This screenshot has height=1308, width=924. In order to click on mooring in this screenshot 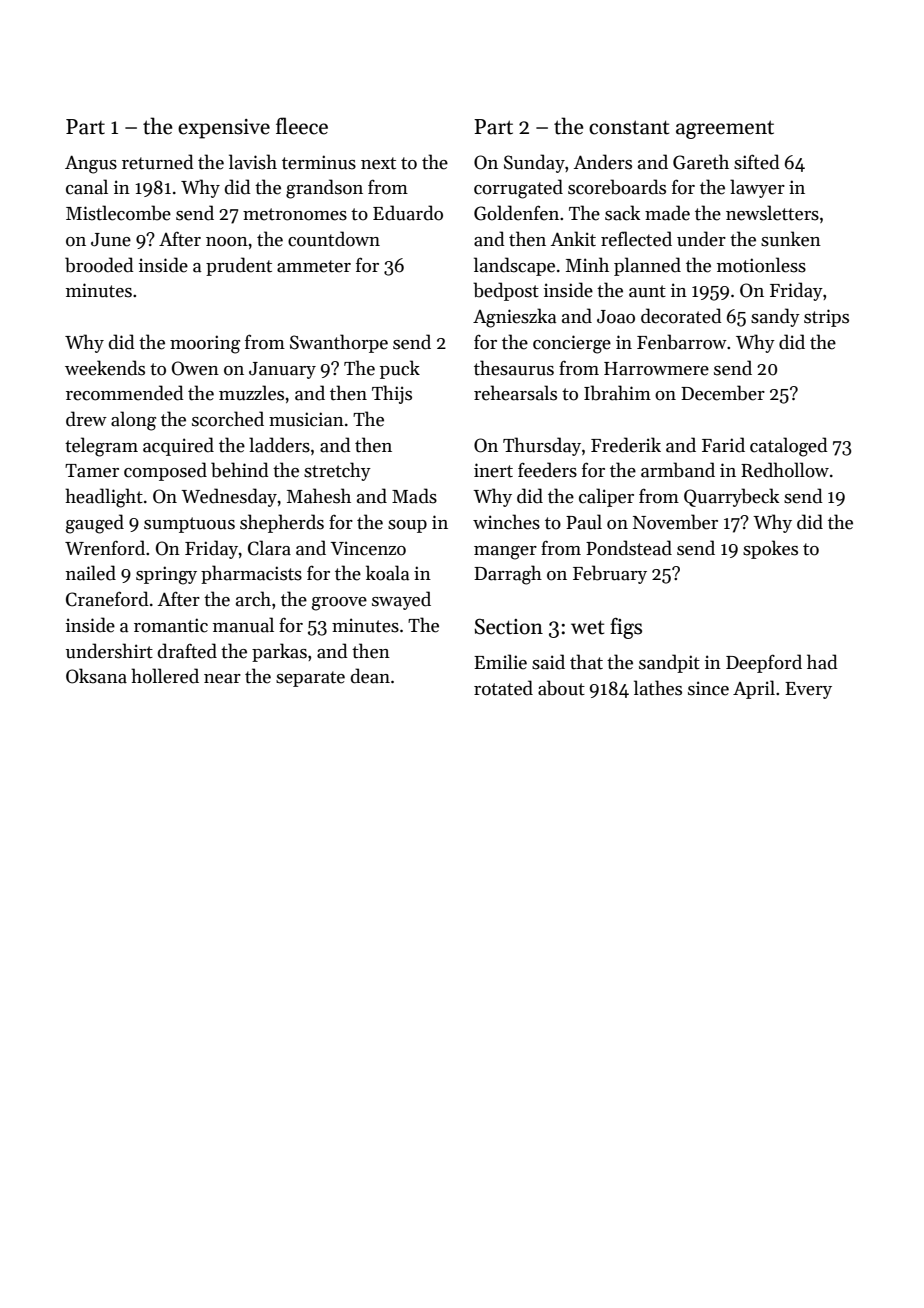, I will do `click(205, 344)`.
